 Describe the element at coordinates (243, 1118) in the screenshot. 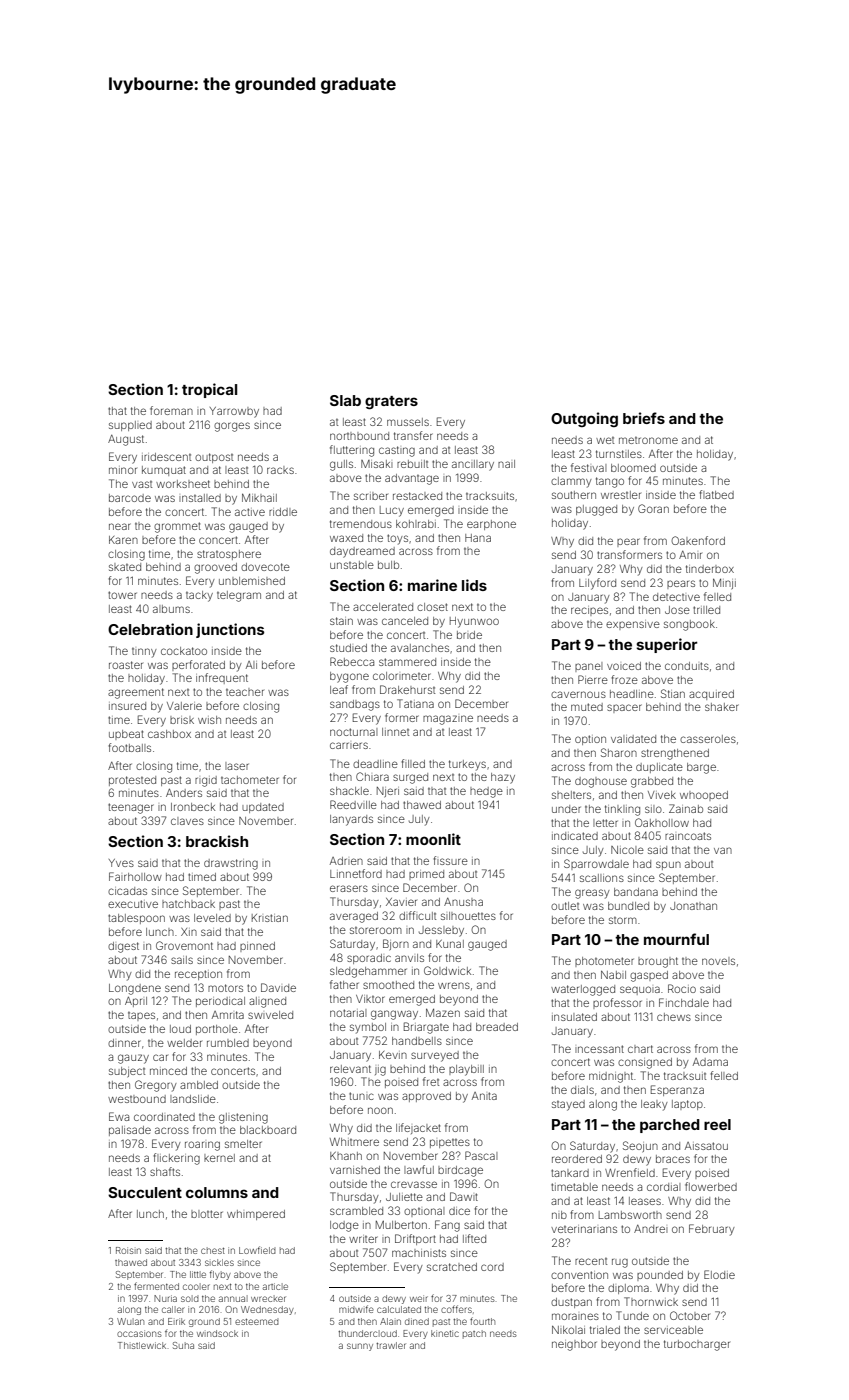

I see `glistening` at that location.
